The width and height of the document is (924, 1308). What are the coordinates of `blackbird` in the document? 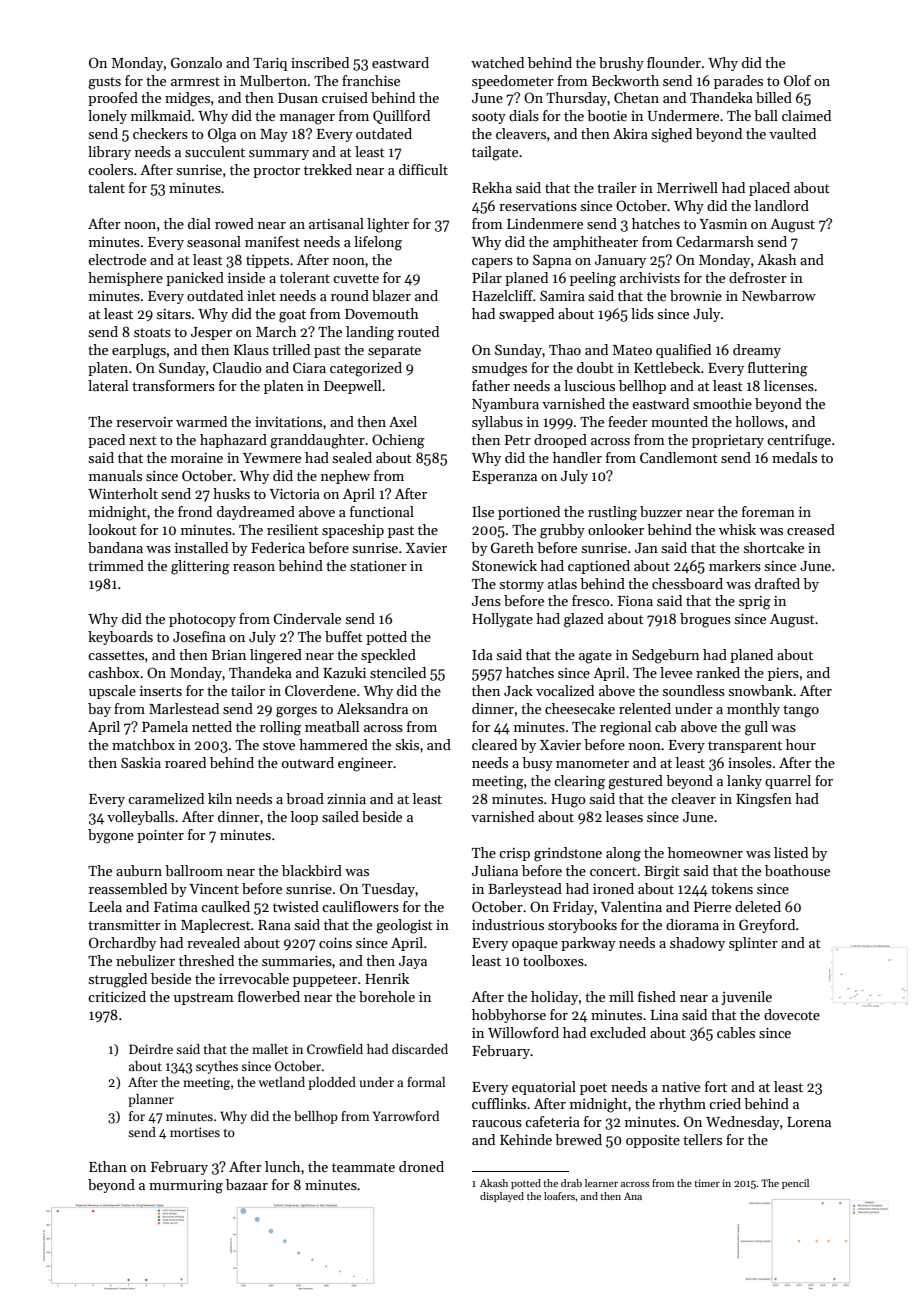 It's located at (312, 870).
